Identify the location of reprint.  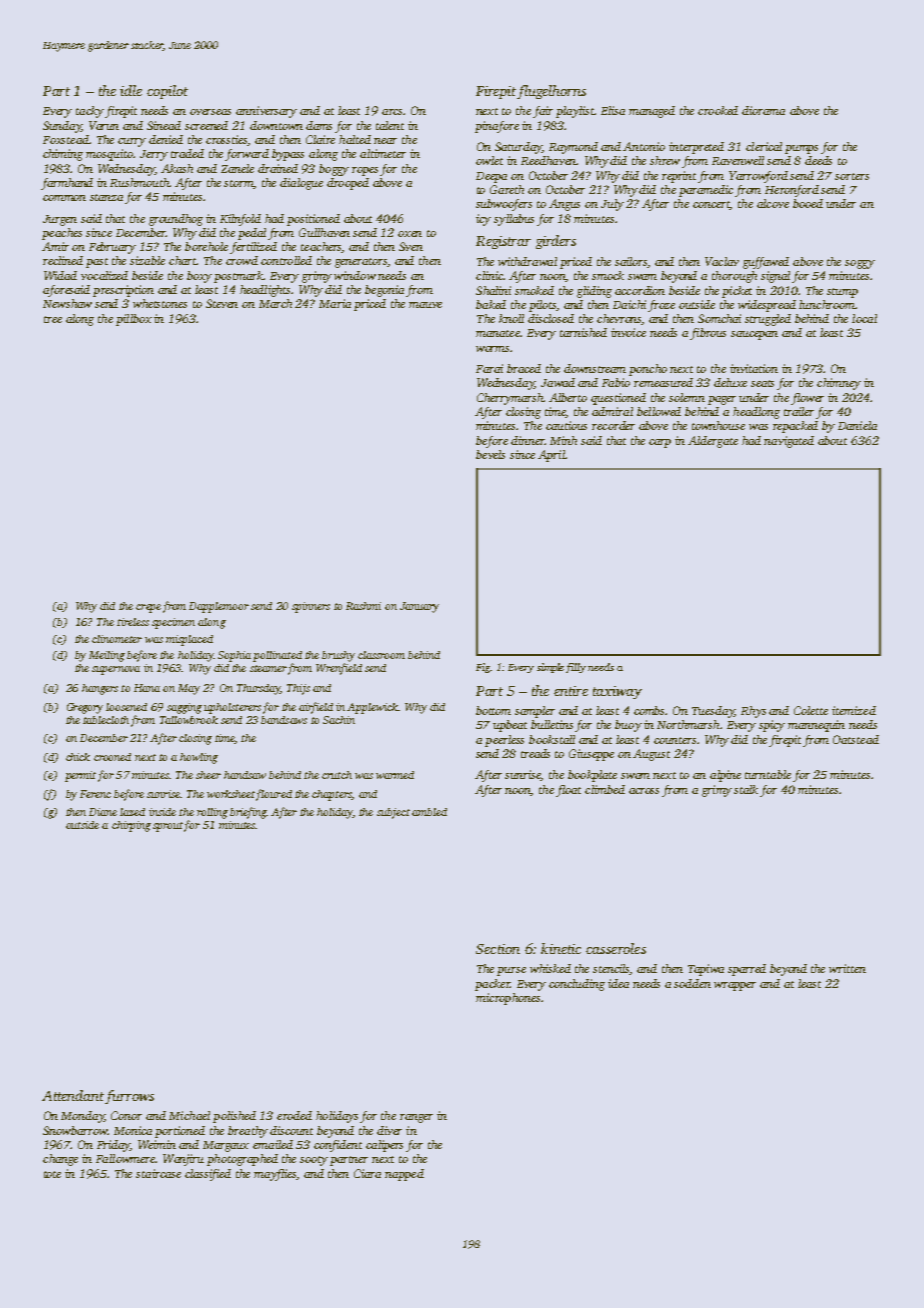
(679, 177).
